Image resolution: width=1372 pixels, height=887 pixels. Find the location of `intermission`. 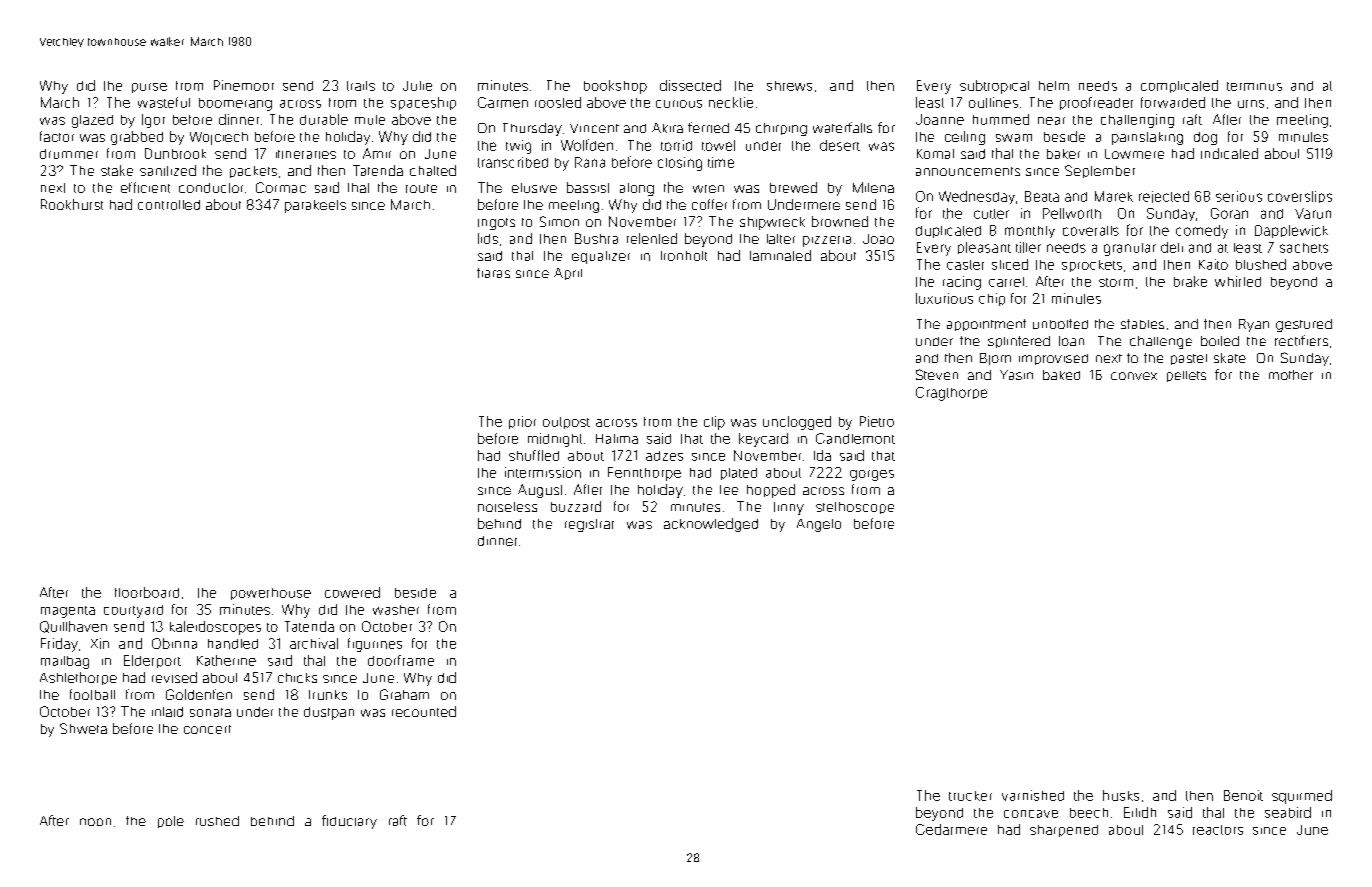

intermission is located at coordinates (543, 472).
